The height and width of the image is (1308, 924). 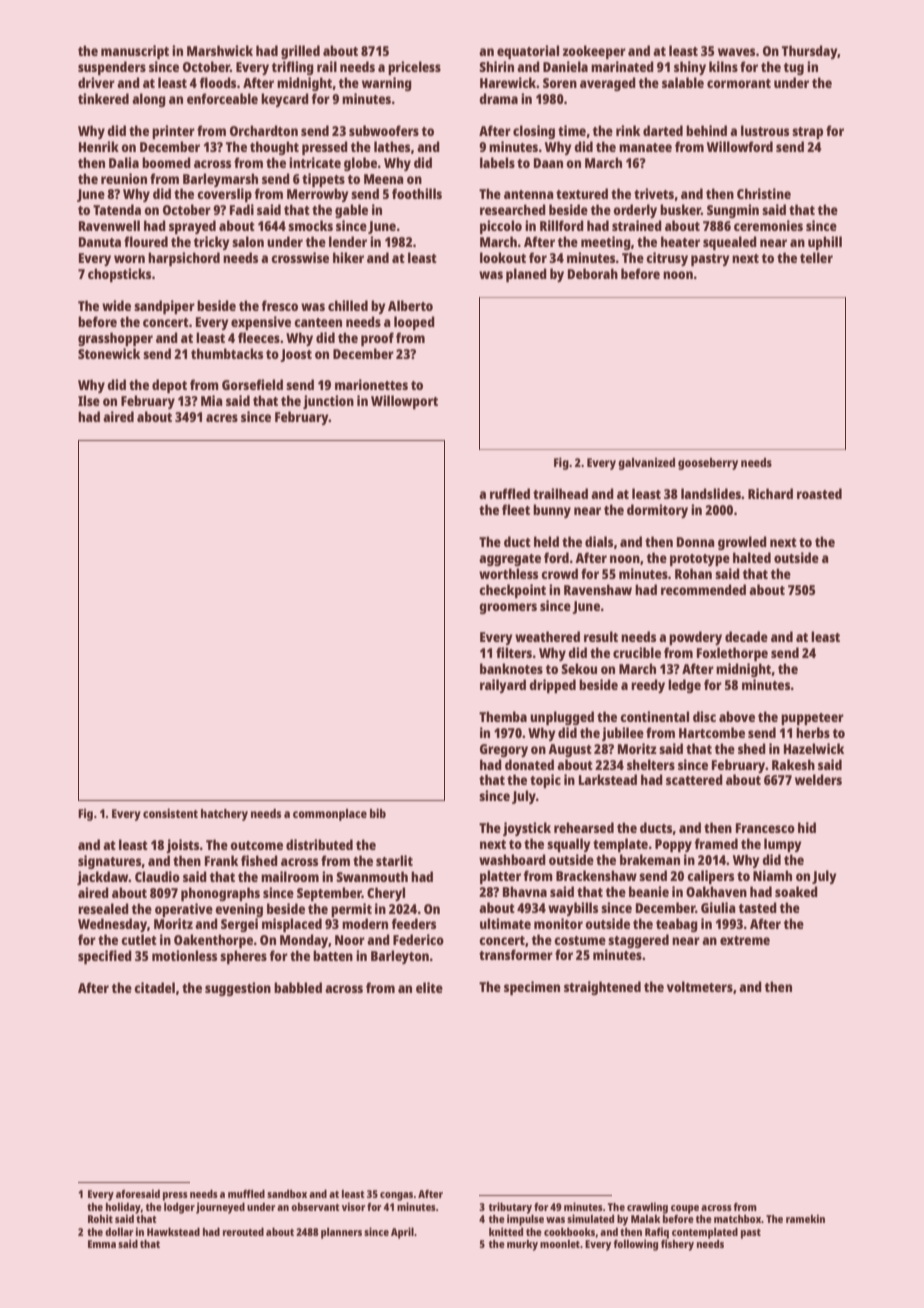 I want to click on planners, so click(x=341, y=1233).
